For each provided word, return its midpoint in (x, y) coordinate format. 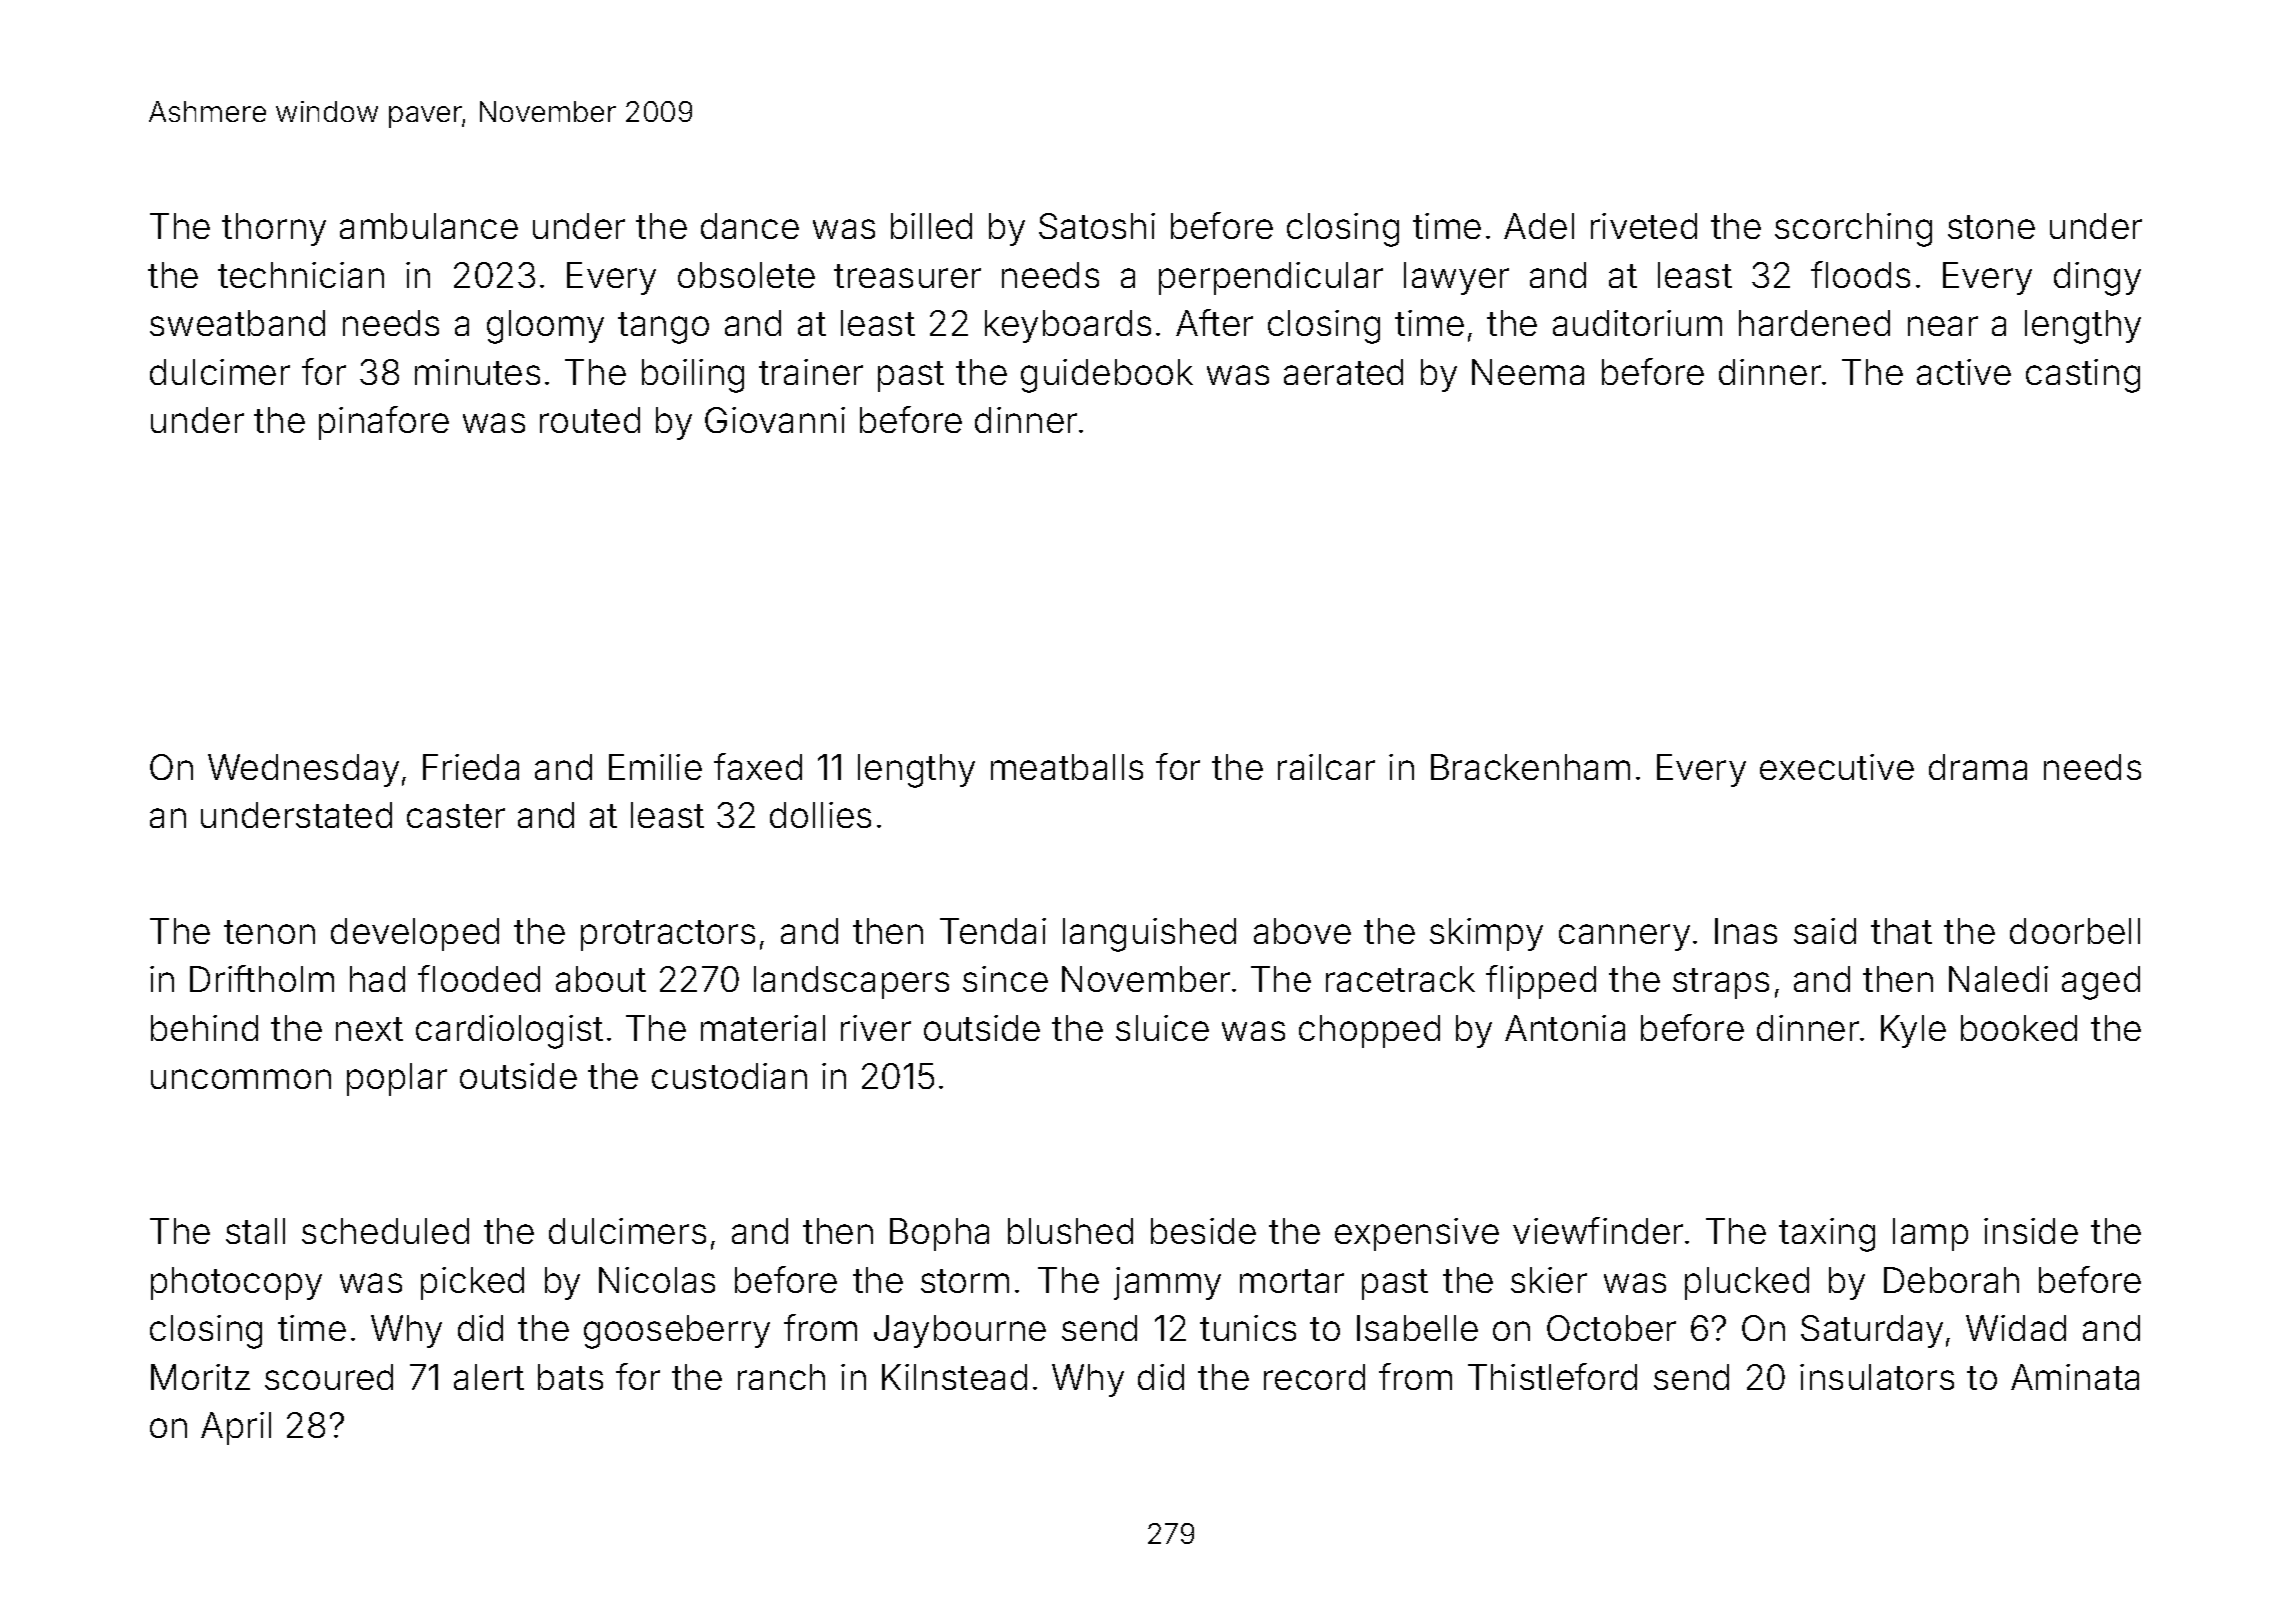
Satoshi (1097, 226)
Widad (2016, 1328)
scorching (1853, 230)
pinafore (384, 423)
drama (1978, 767)
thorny (274, 229)
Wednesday (303, 770)
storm (965, 1281)
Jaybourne (960, 1331)
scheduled (385, 1231)
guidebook (1107, 376)
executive (1837, 767)
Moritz (200, 1377)
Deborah (1951, 1280)
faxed (758, 766)
